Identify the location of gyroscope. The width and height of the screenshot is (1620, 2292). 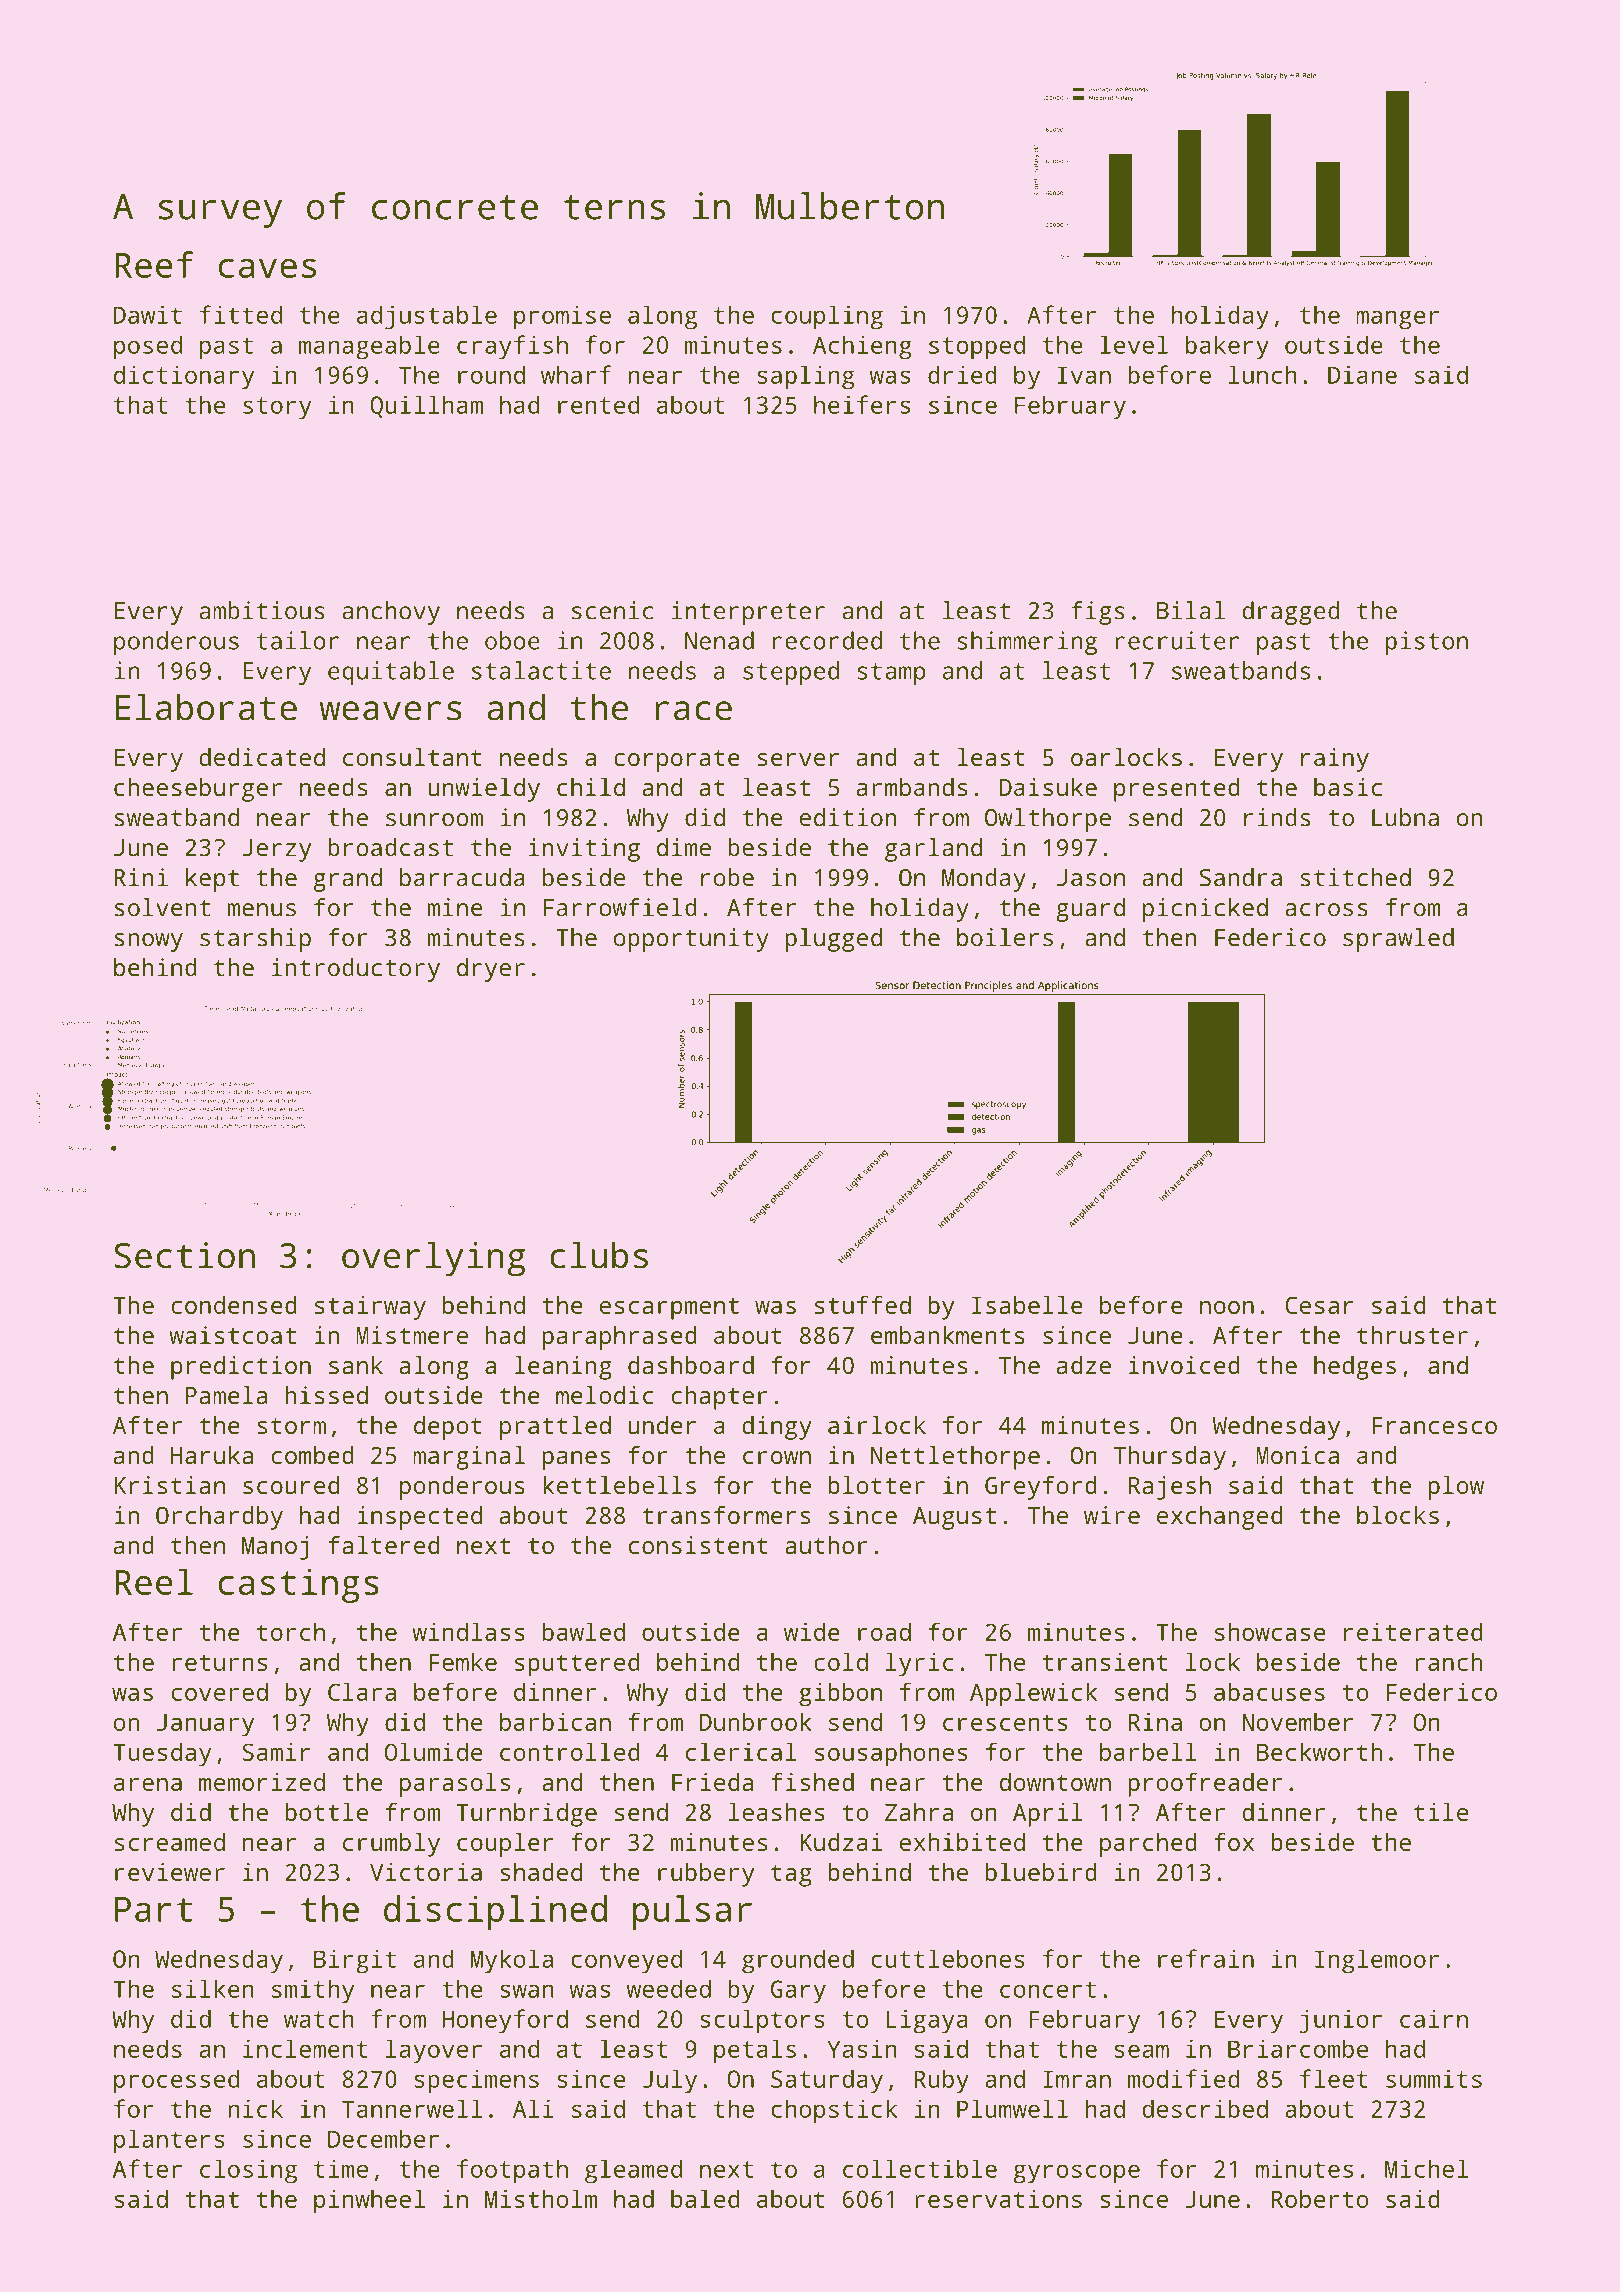
(1076, 2174).
